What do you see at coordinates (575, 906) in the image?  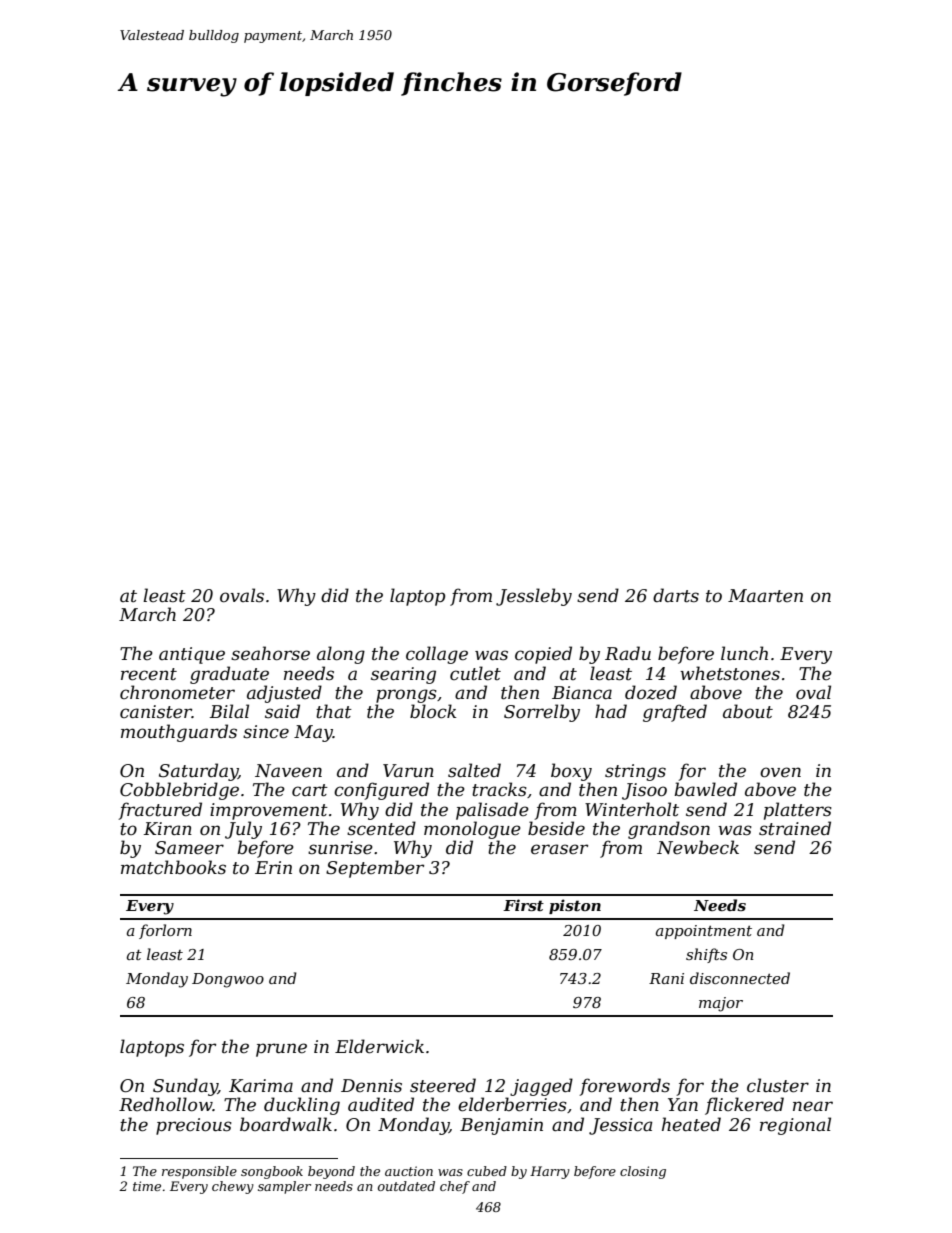 I see `piston` at bounding box center [575, 906].
